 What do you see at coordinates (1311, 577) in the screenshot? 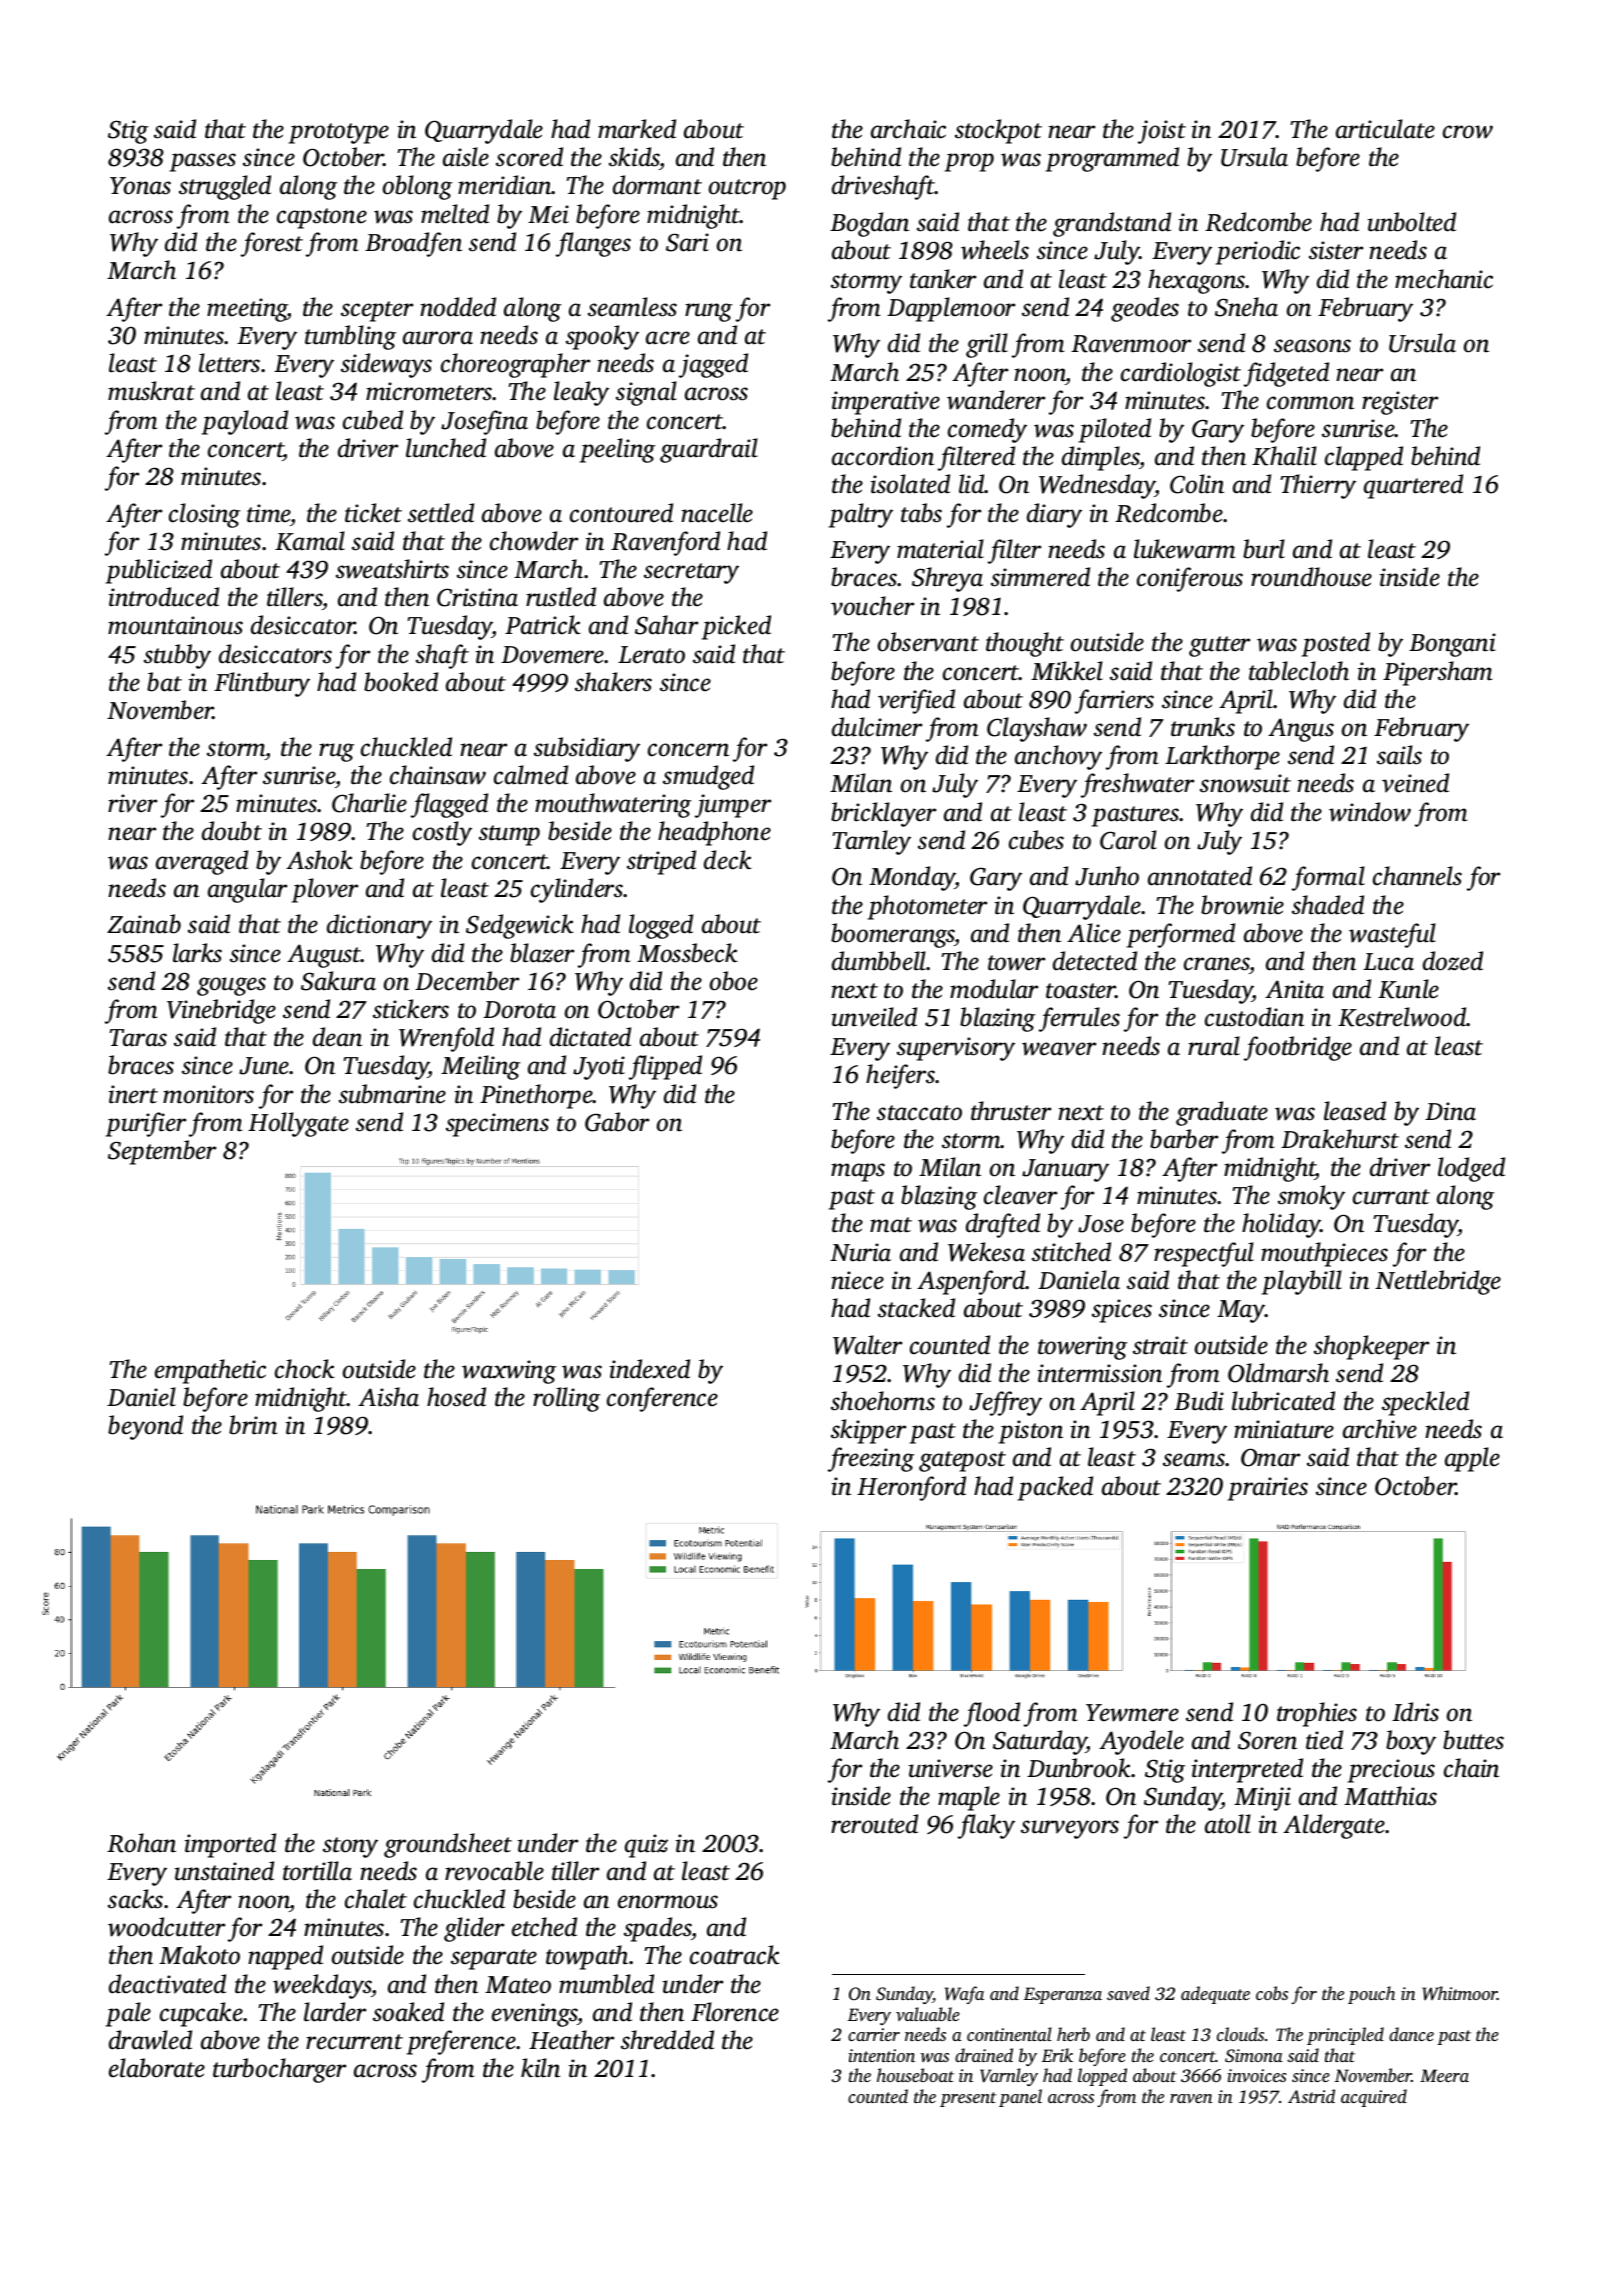
I see `roundhouse` at bounding box center [1311, 577].
